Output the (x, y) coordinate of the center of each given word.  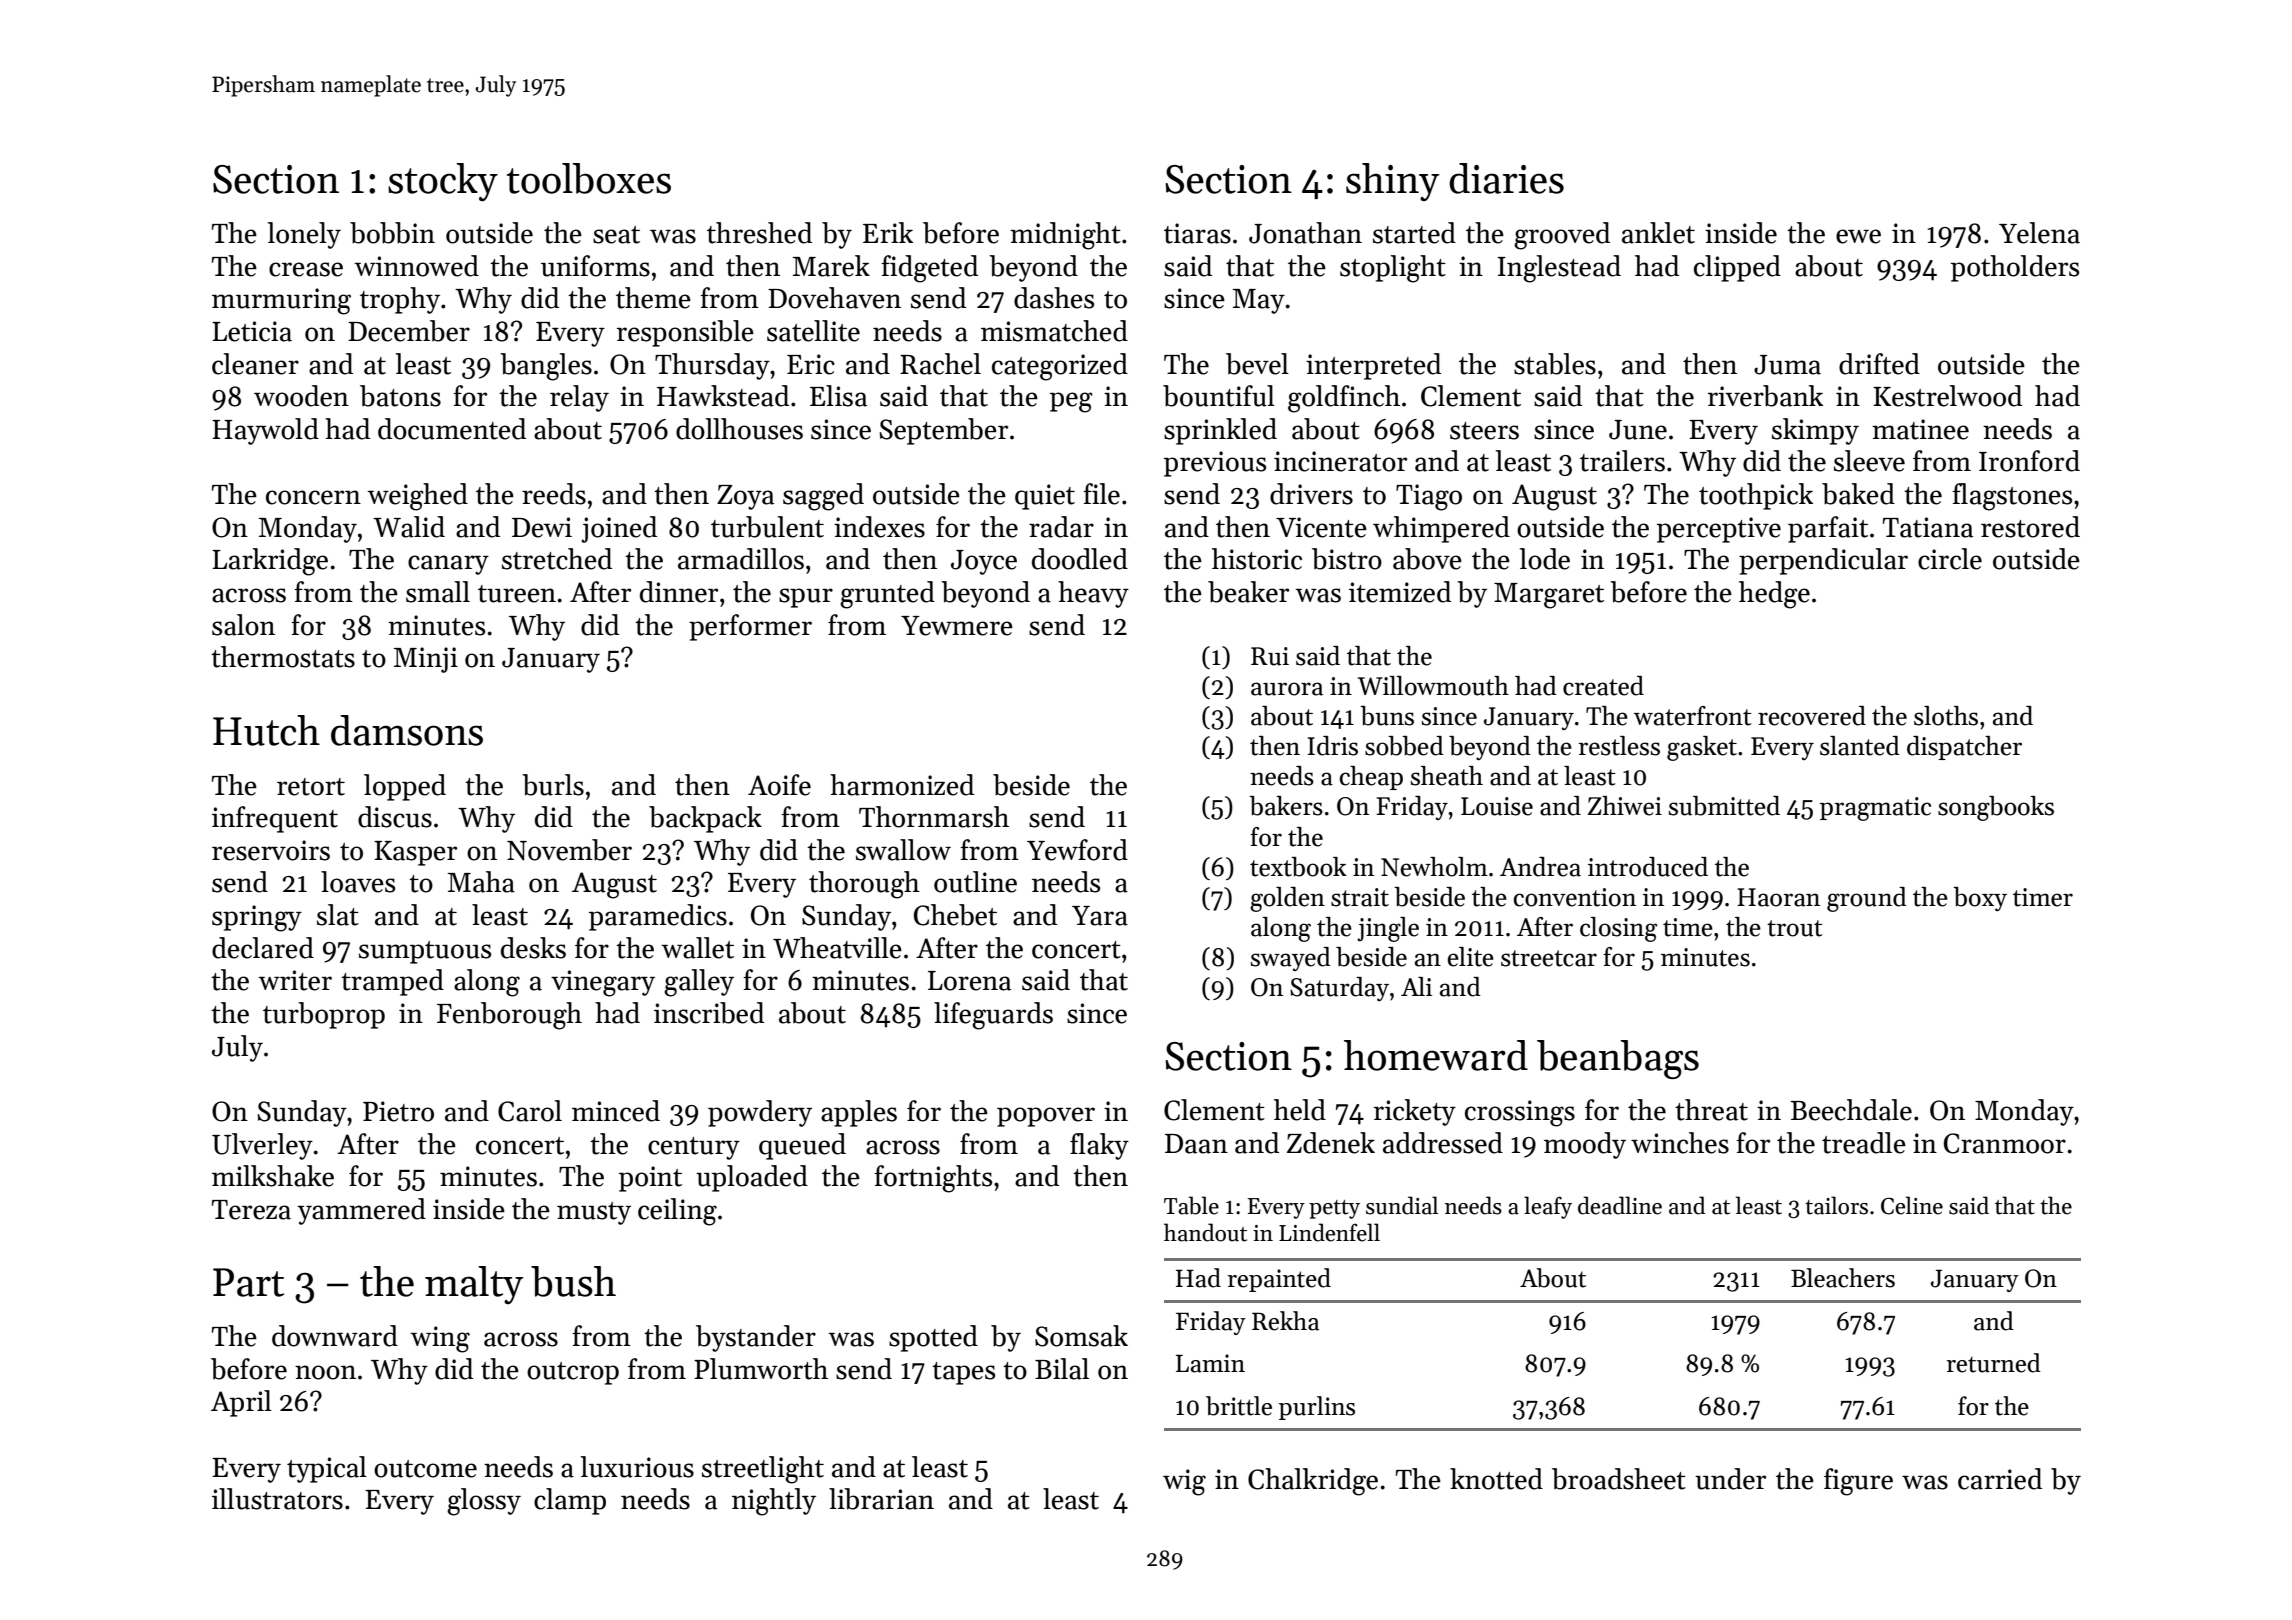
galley (699, 983)
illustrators (277, 1499)
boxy (1980, 899)
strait (1360, 897)
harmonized (902, 785)
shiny (1392, 182)
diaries (1506, 178)
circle (1950, 559)
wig (1184, 1482)
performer (750, 627)
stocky (443, 182)
